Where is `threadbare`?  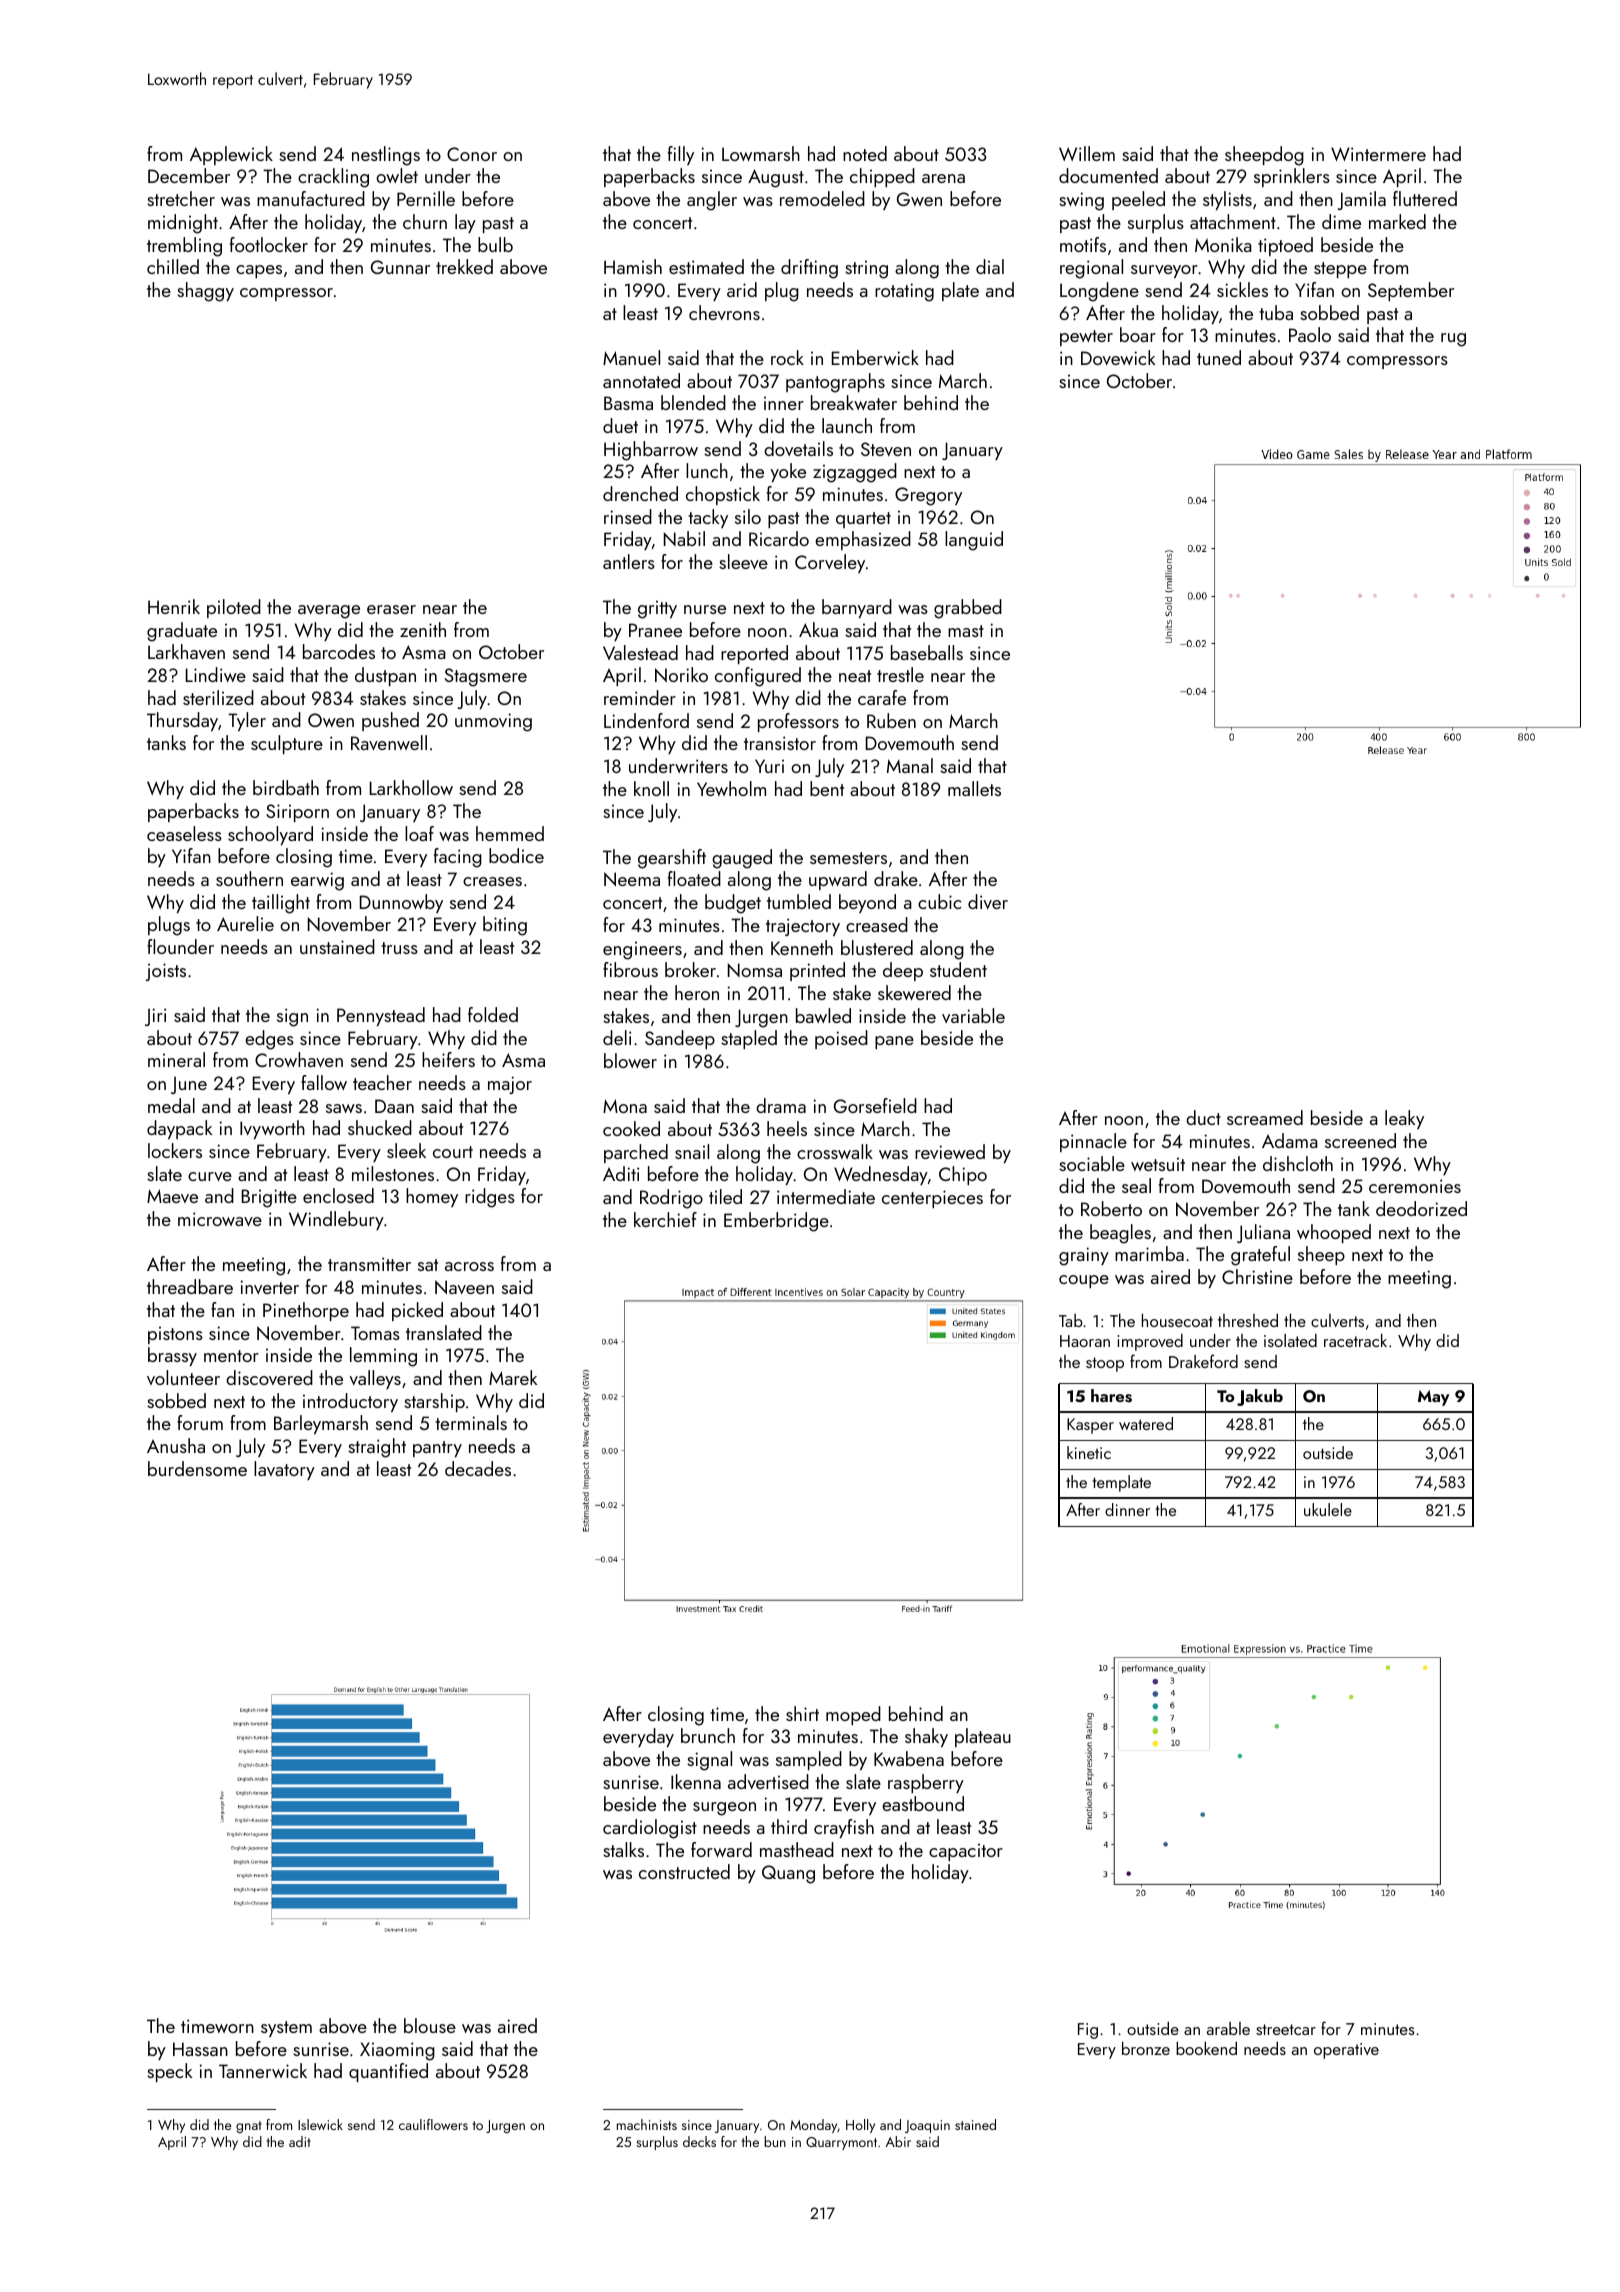 threadbare is located at coordinates (190, 1286).
